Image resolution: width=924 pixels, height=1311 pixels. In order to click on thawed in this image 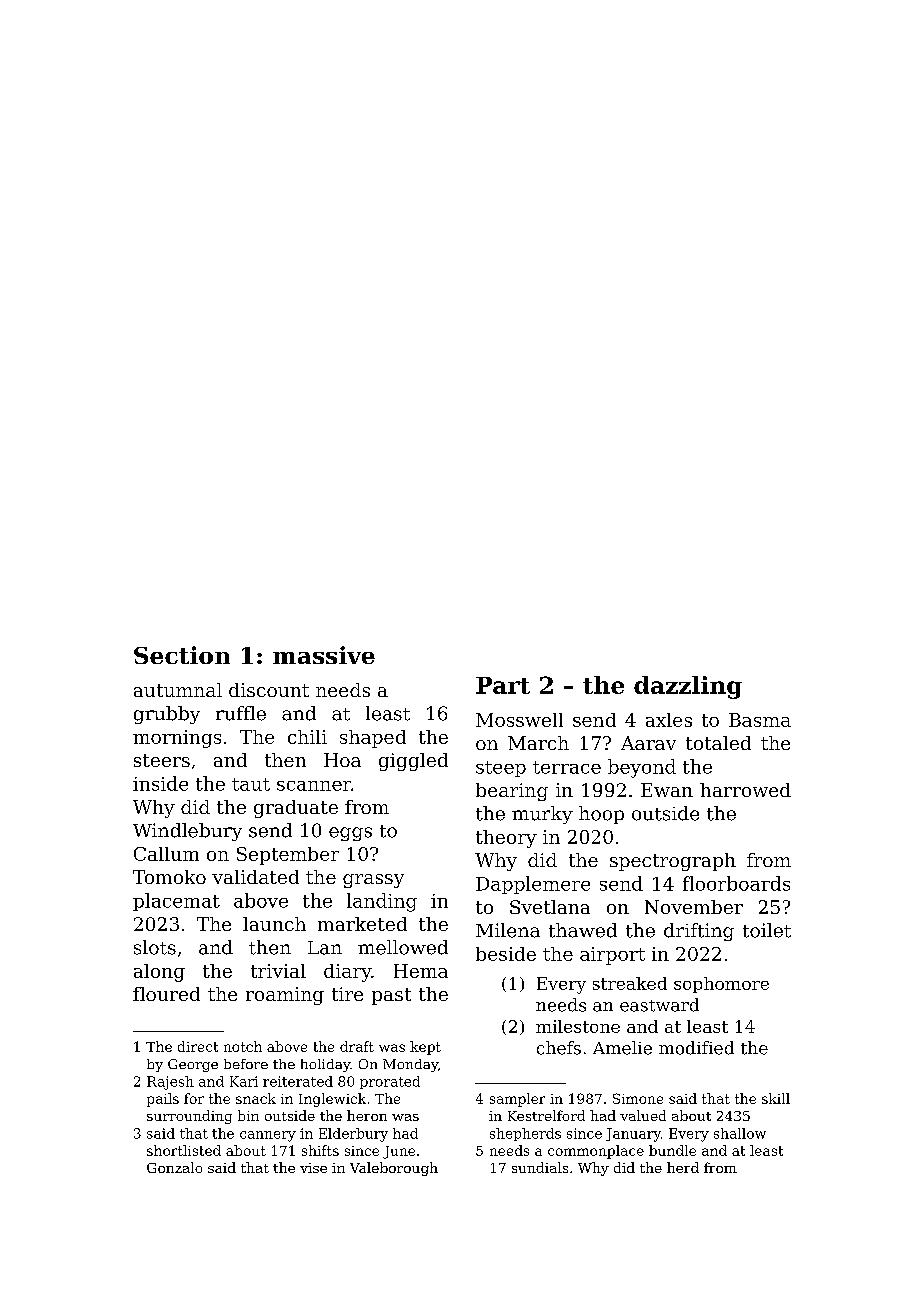, I will do `click(583, 930)`.
